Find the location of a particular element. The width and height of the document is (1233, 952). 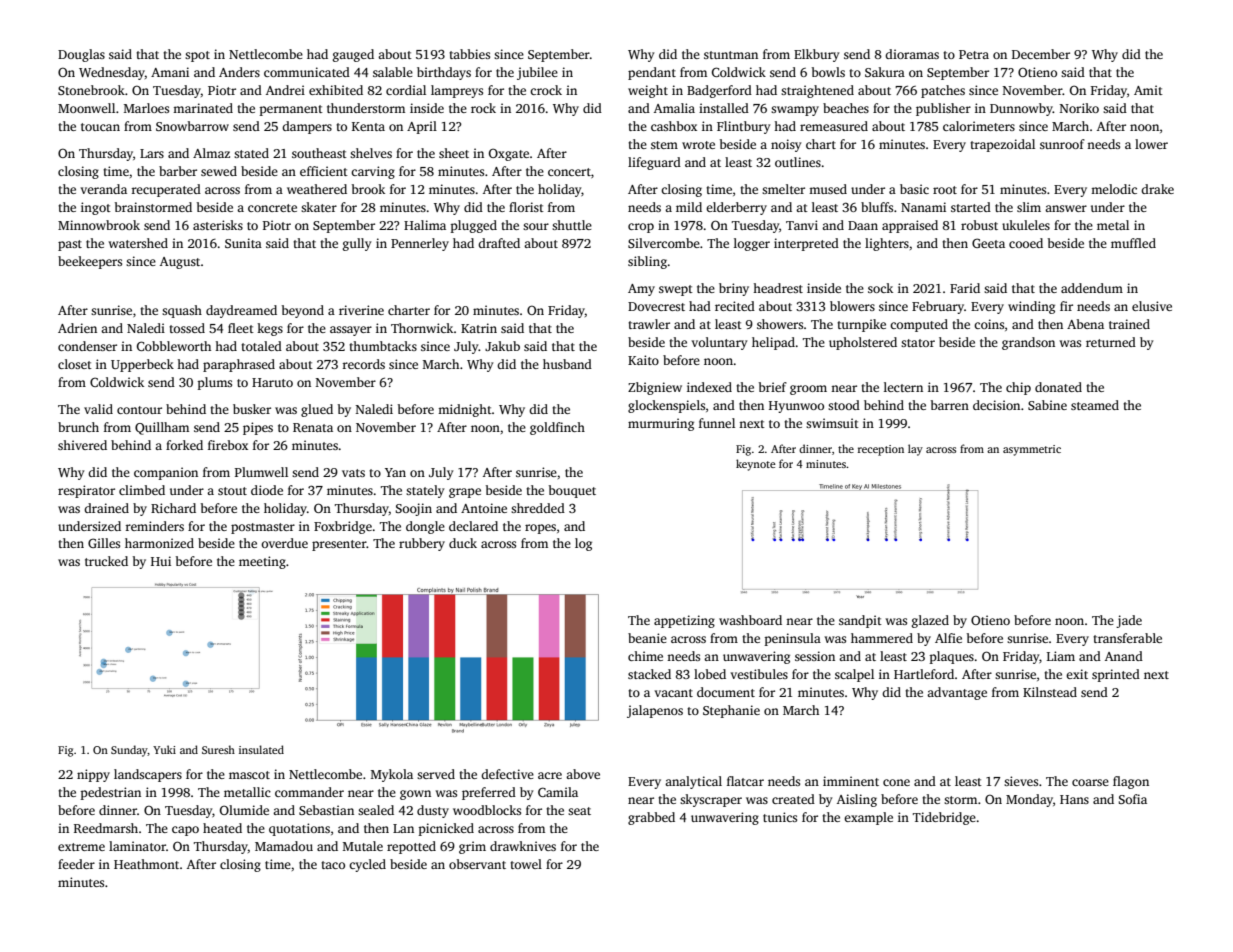

sandpit is located at coordinates (860, 621).
